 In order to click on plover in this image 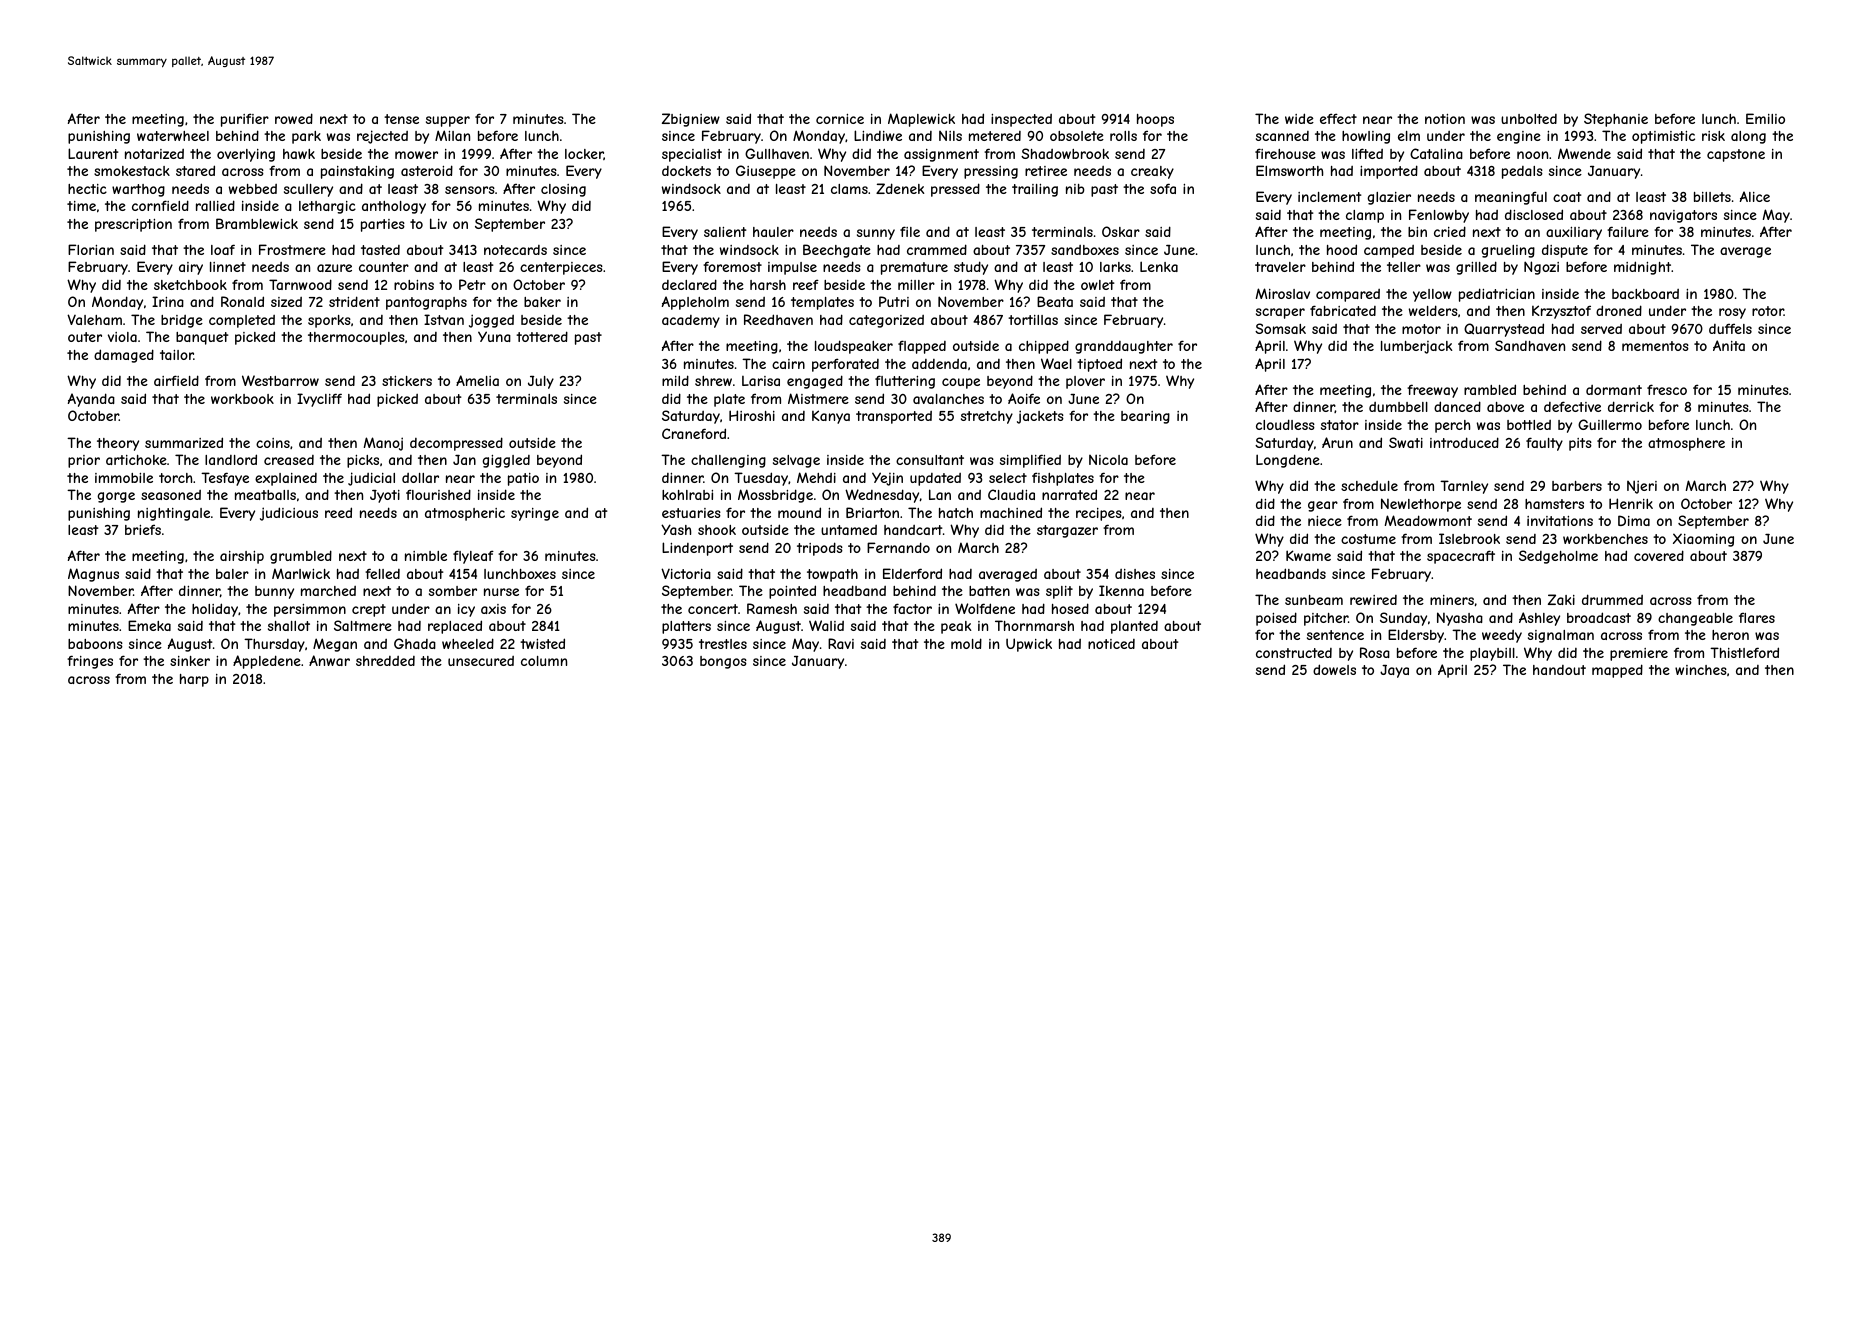, I will do `click(1085, 382)`.
